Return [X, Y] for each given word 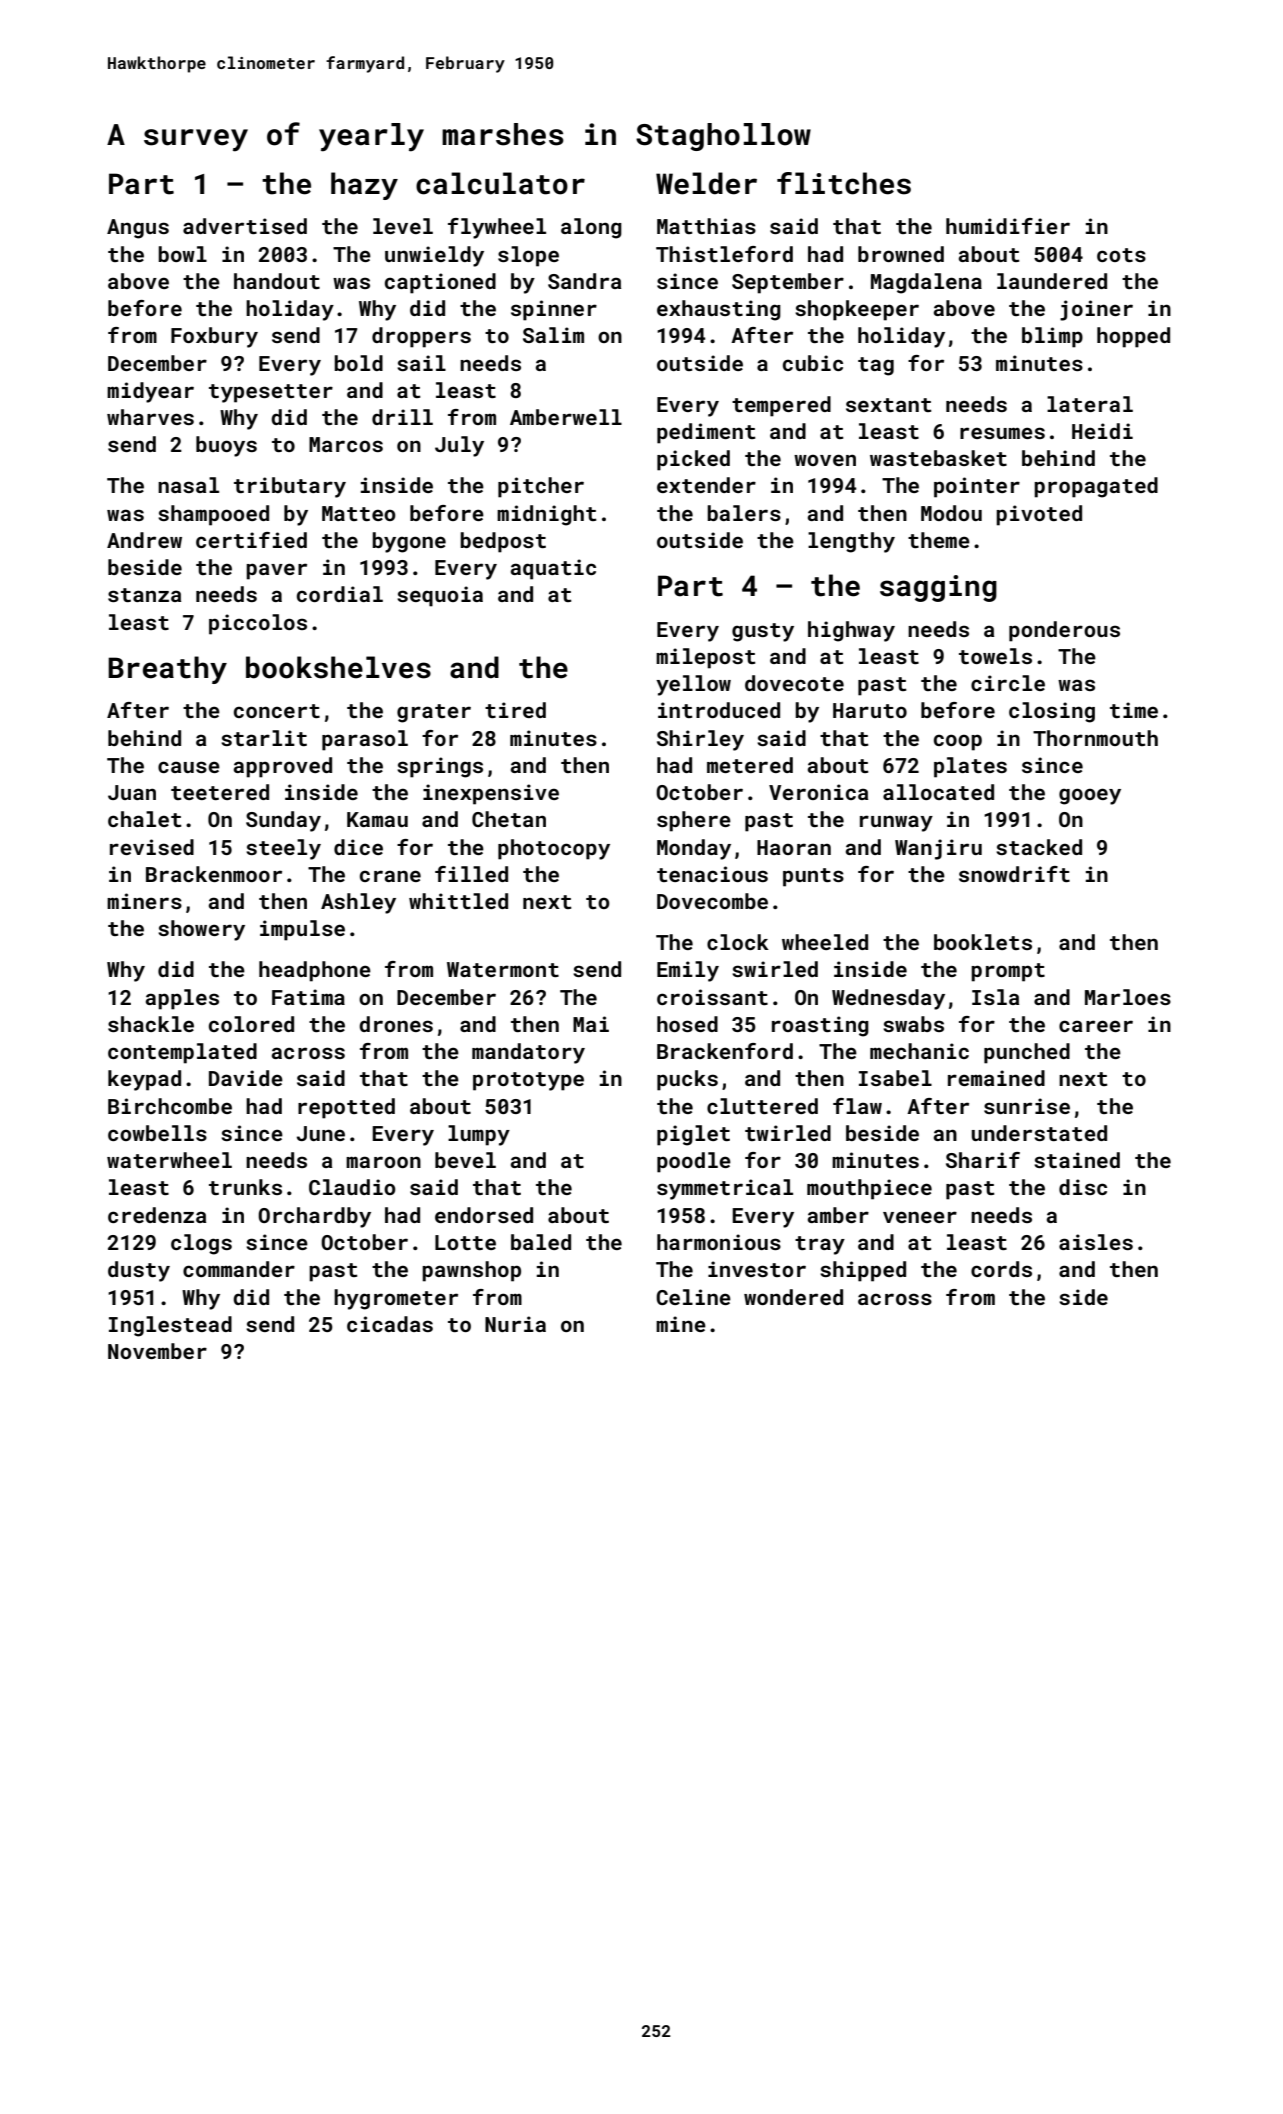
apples [182, 999]
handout [277, 281]
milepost [705, 658]
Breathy [167, 670]
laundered [1052, 281]
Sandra [584, 281]
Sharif [983, 1160]
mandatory [528, 1053]
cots [1121, 255]
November [157, 1351]
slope [528, 256]
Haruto [870, 710]
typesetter [271, 393]
